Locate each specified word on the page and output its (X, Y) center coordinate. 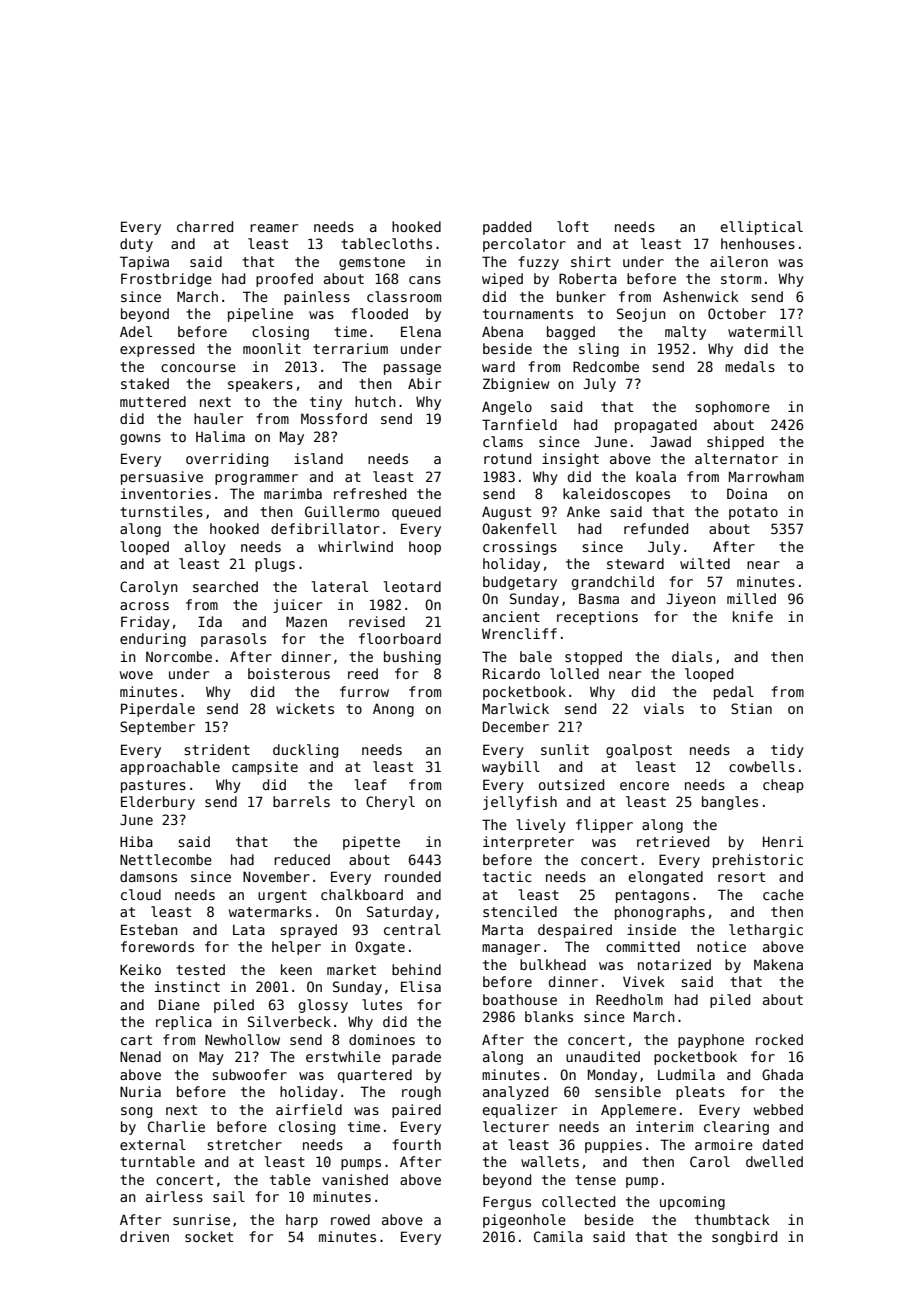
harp (302, 1221)
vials (664, 708)
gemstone (372, 263)
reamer (274, 228)
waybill (511, 768)
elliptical (762, 228)
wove (136, 675)
